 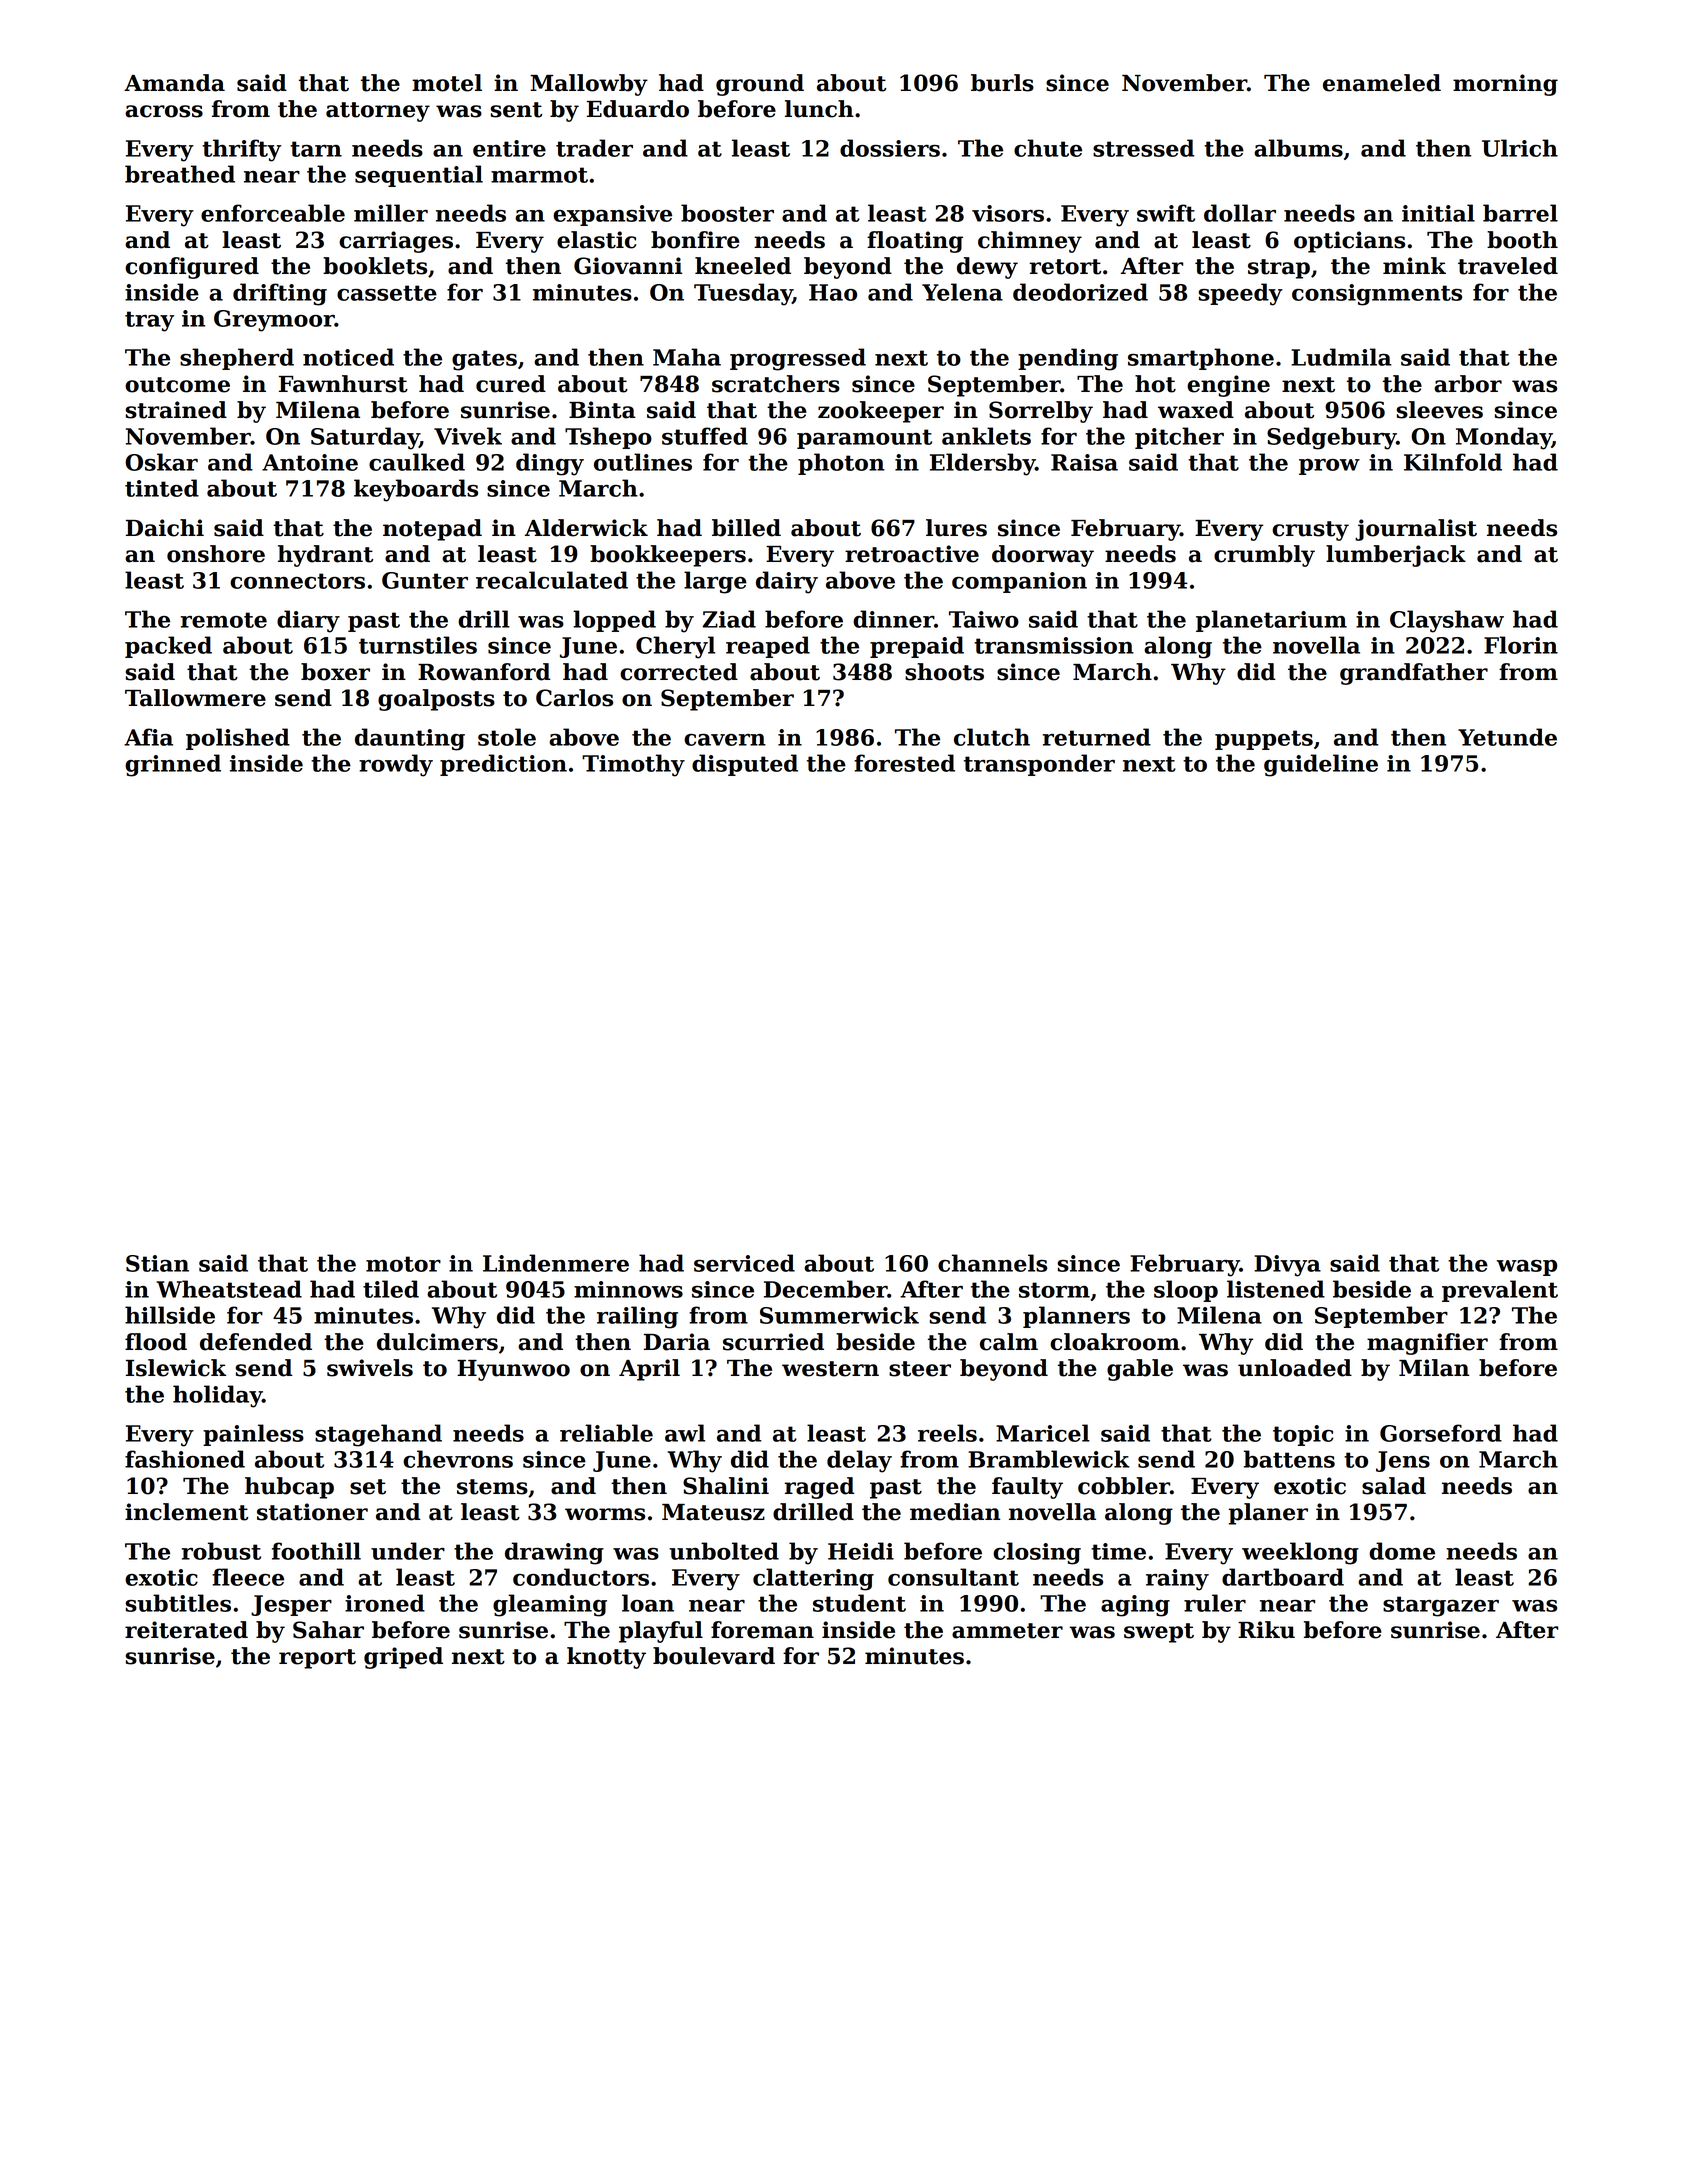 What do you see at coordinates (760, 85) in the screenshot?
I see `ground` at bounding box center [760, 85].
